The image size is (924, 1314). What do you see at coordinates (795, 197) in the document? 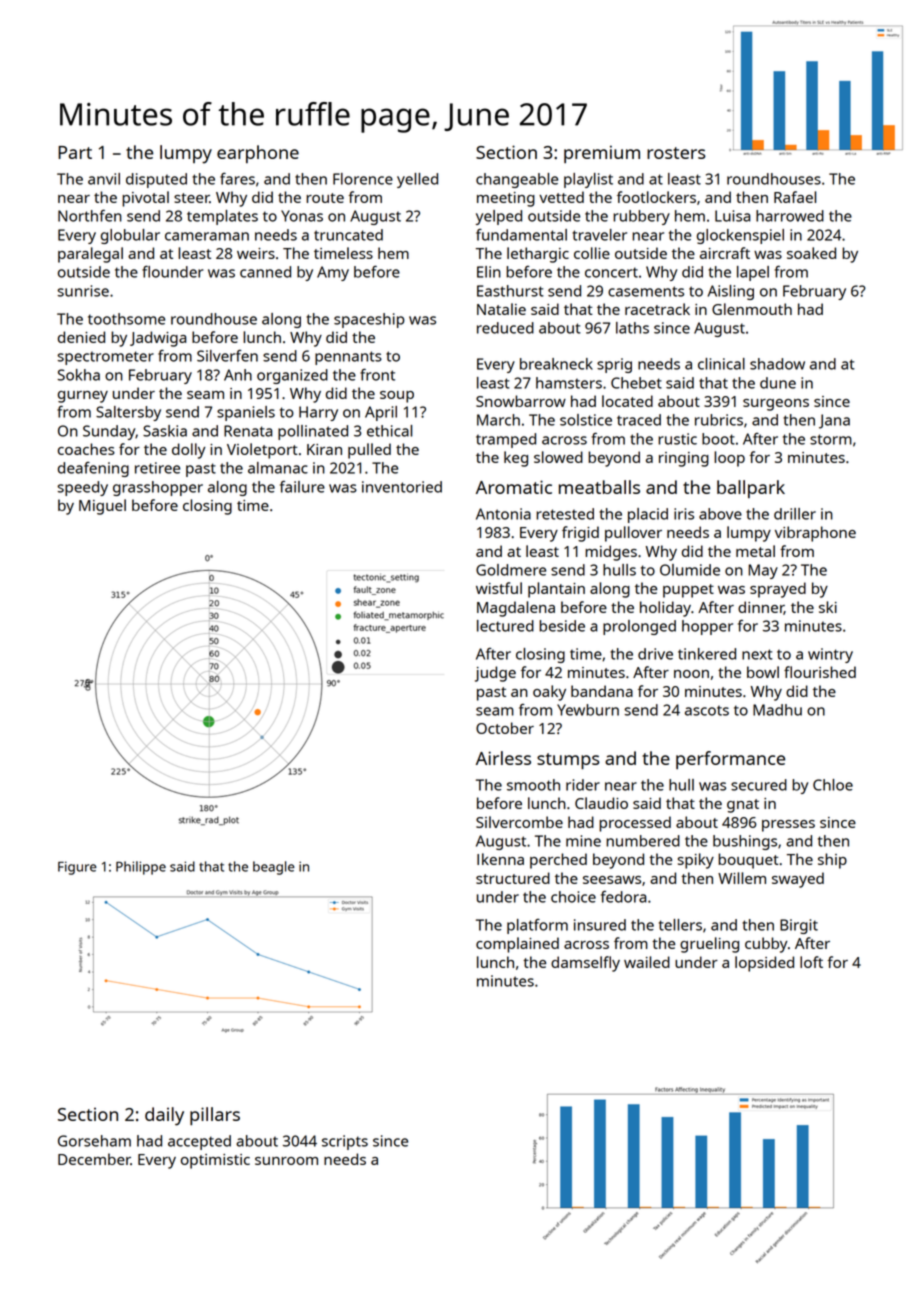
I see `Rafael` at bounding box center [795, 197].
